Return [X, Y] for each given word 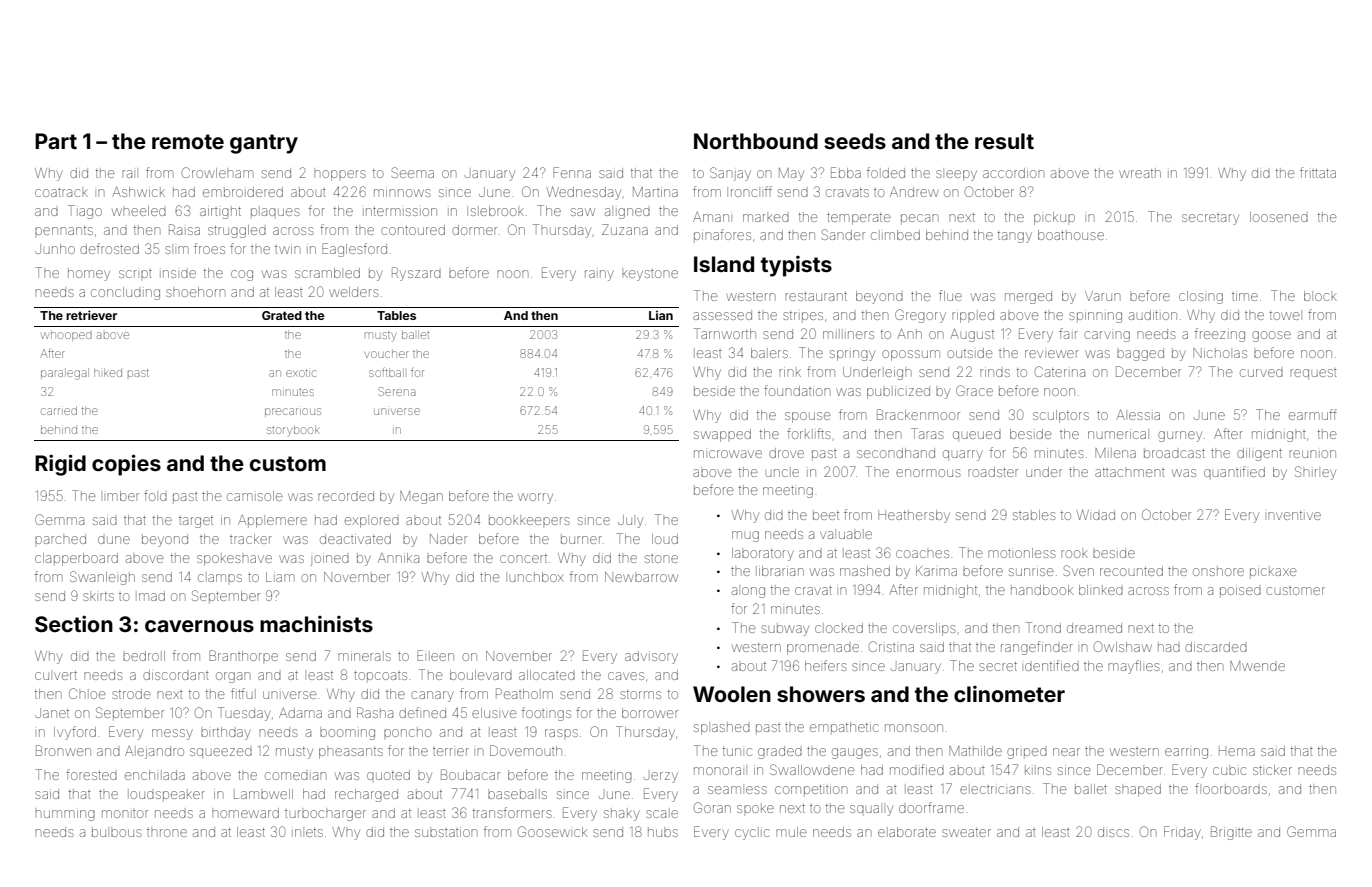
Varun [1102, 296]
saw [583, 212]
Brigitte [1231, 833]
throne [167, 833]
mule [791, 832]
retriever [91, 315]
